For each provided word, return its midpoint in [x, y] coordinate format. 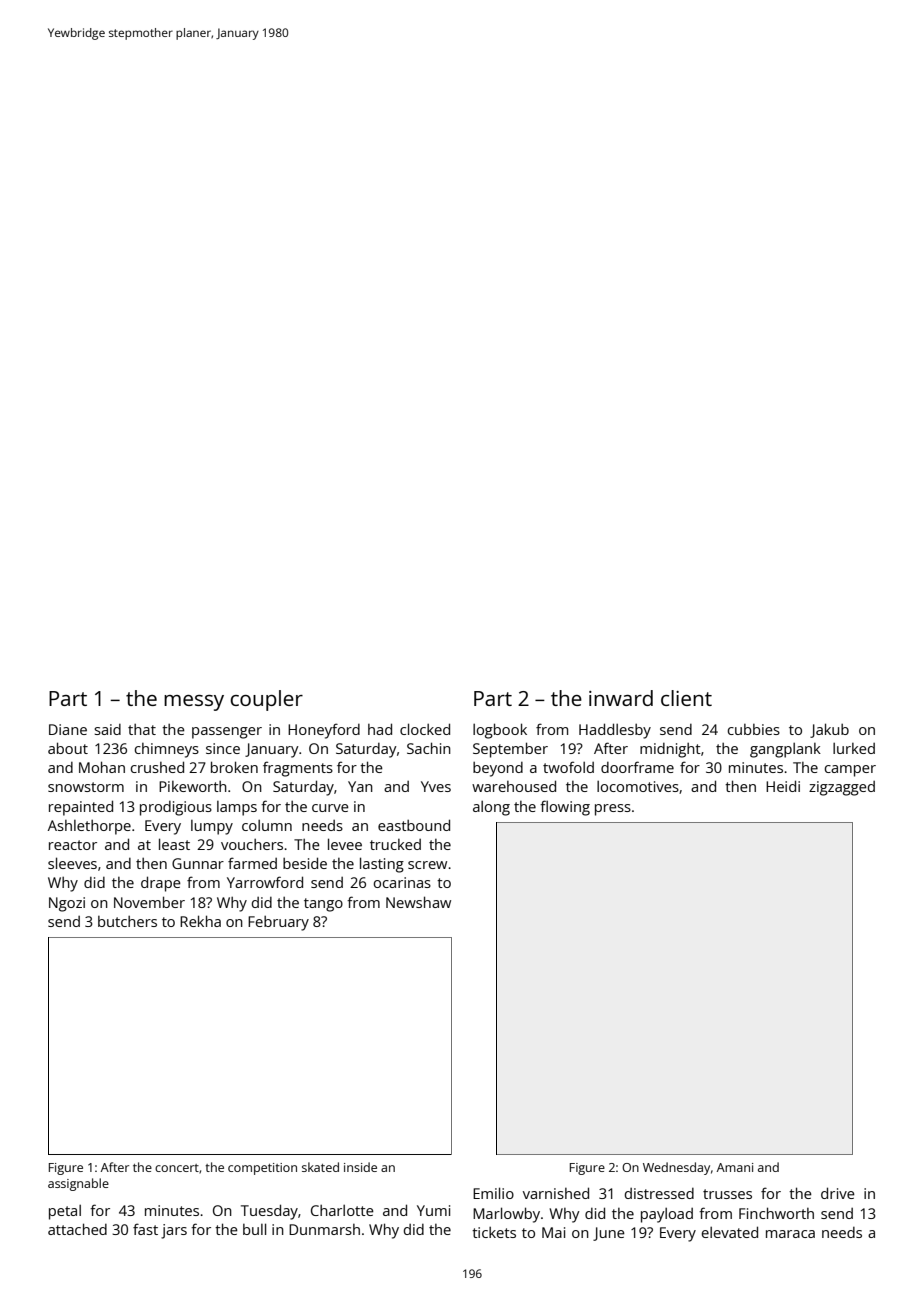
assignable [78, 1184]
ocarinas [402, 882]
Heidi [783, 786]
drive [838, 1193]
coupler [266, 700]
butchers [127, 921]
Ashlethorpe [89, 827]
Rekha [200, 921]
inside [360, 1167]
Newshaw [418, 902]
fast [145, 1229]
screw [427, 865]
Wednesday [676, 1168]
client [686, 698]
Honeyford [324, 731]
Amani [735, 1167]
